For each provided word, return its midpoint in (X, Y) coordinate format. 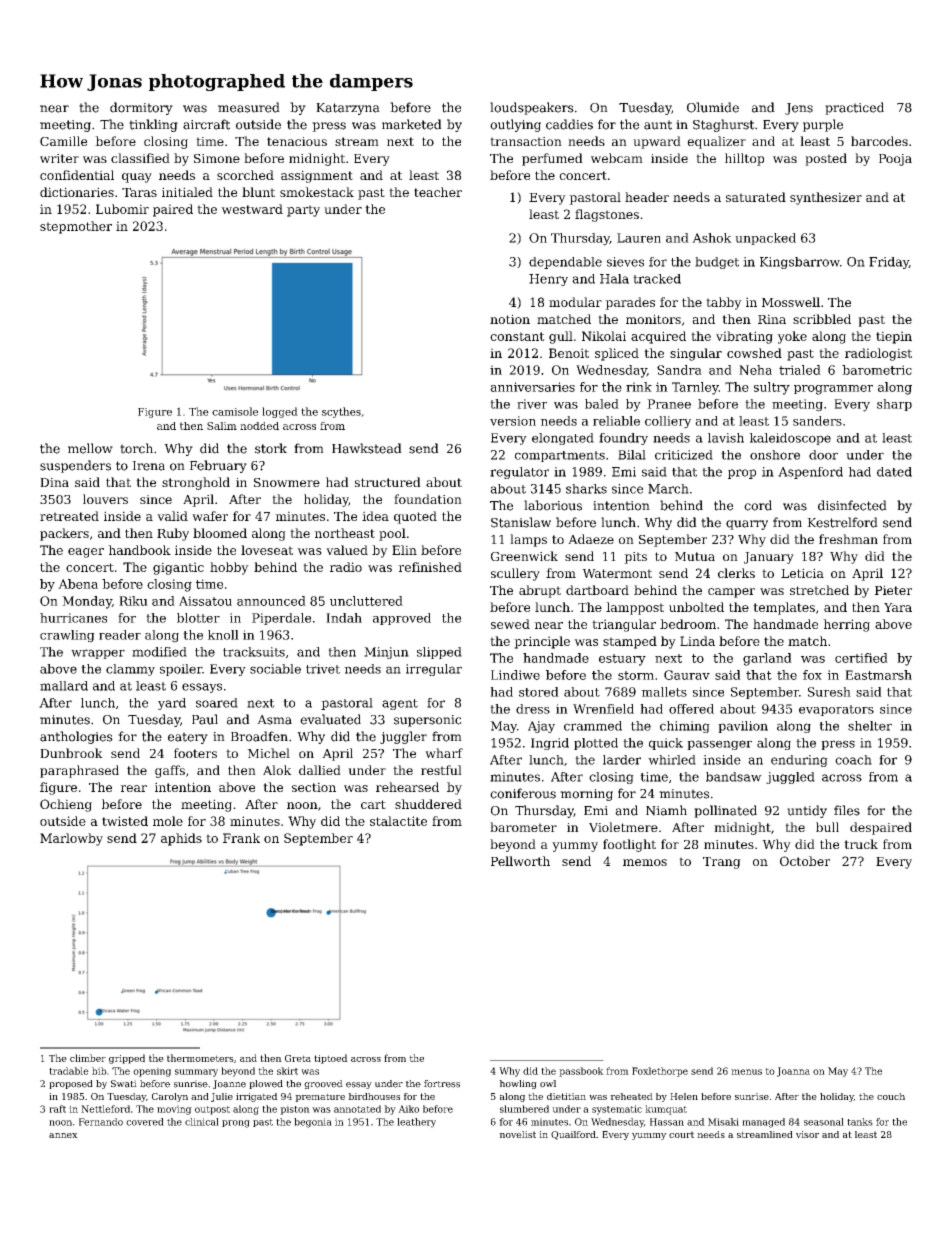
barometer (523, 827)
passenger (719, 745)
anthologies (76, 737)
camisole (235, 411)
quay (137, 178)
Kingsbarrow (800, 263)
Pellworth (520, 861)
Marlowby (71, 839)
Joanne (229, 1084)
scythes (341, 412)
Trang (722, 863)
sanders (817, 421)
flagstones (607, 215)
